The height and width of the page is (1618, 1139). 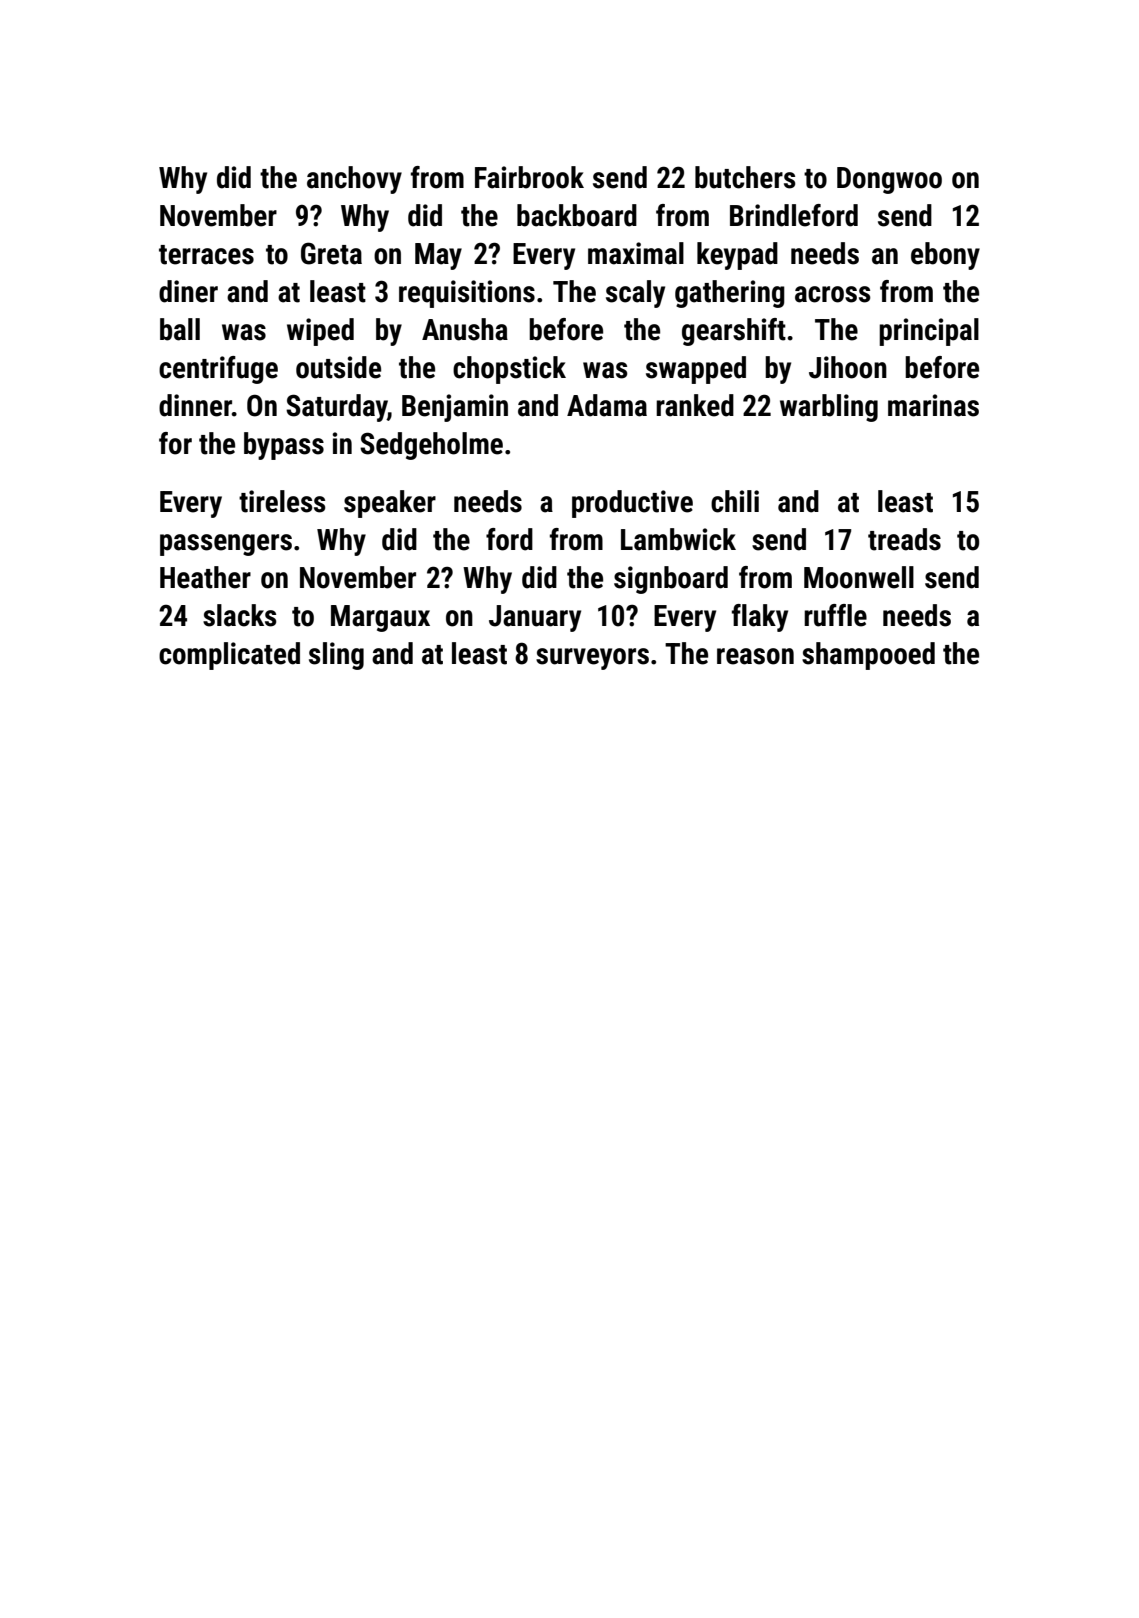 I want to click on keypad, so click(x=737, y=256).
